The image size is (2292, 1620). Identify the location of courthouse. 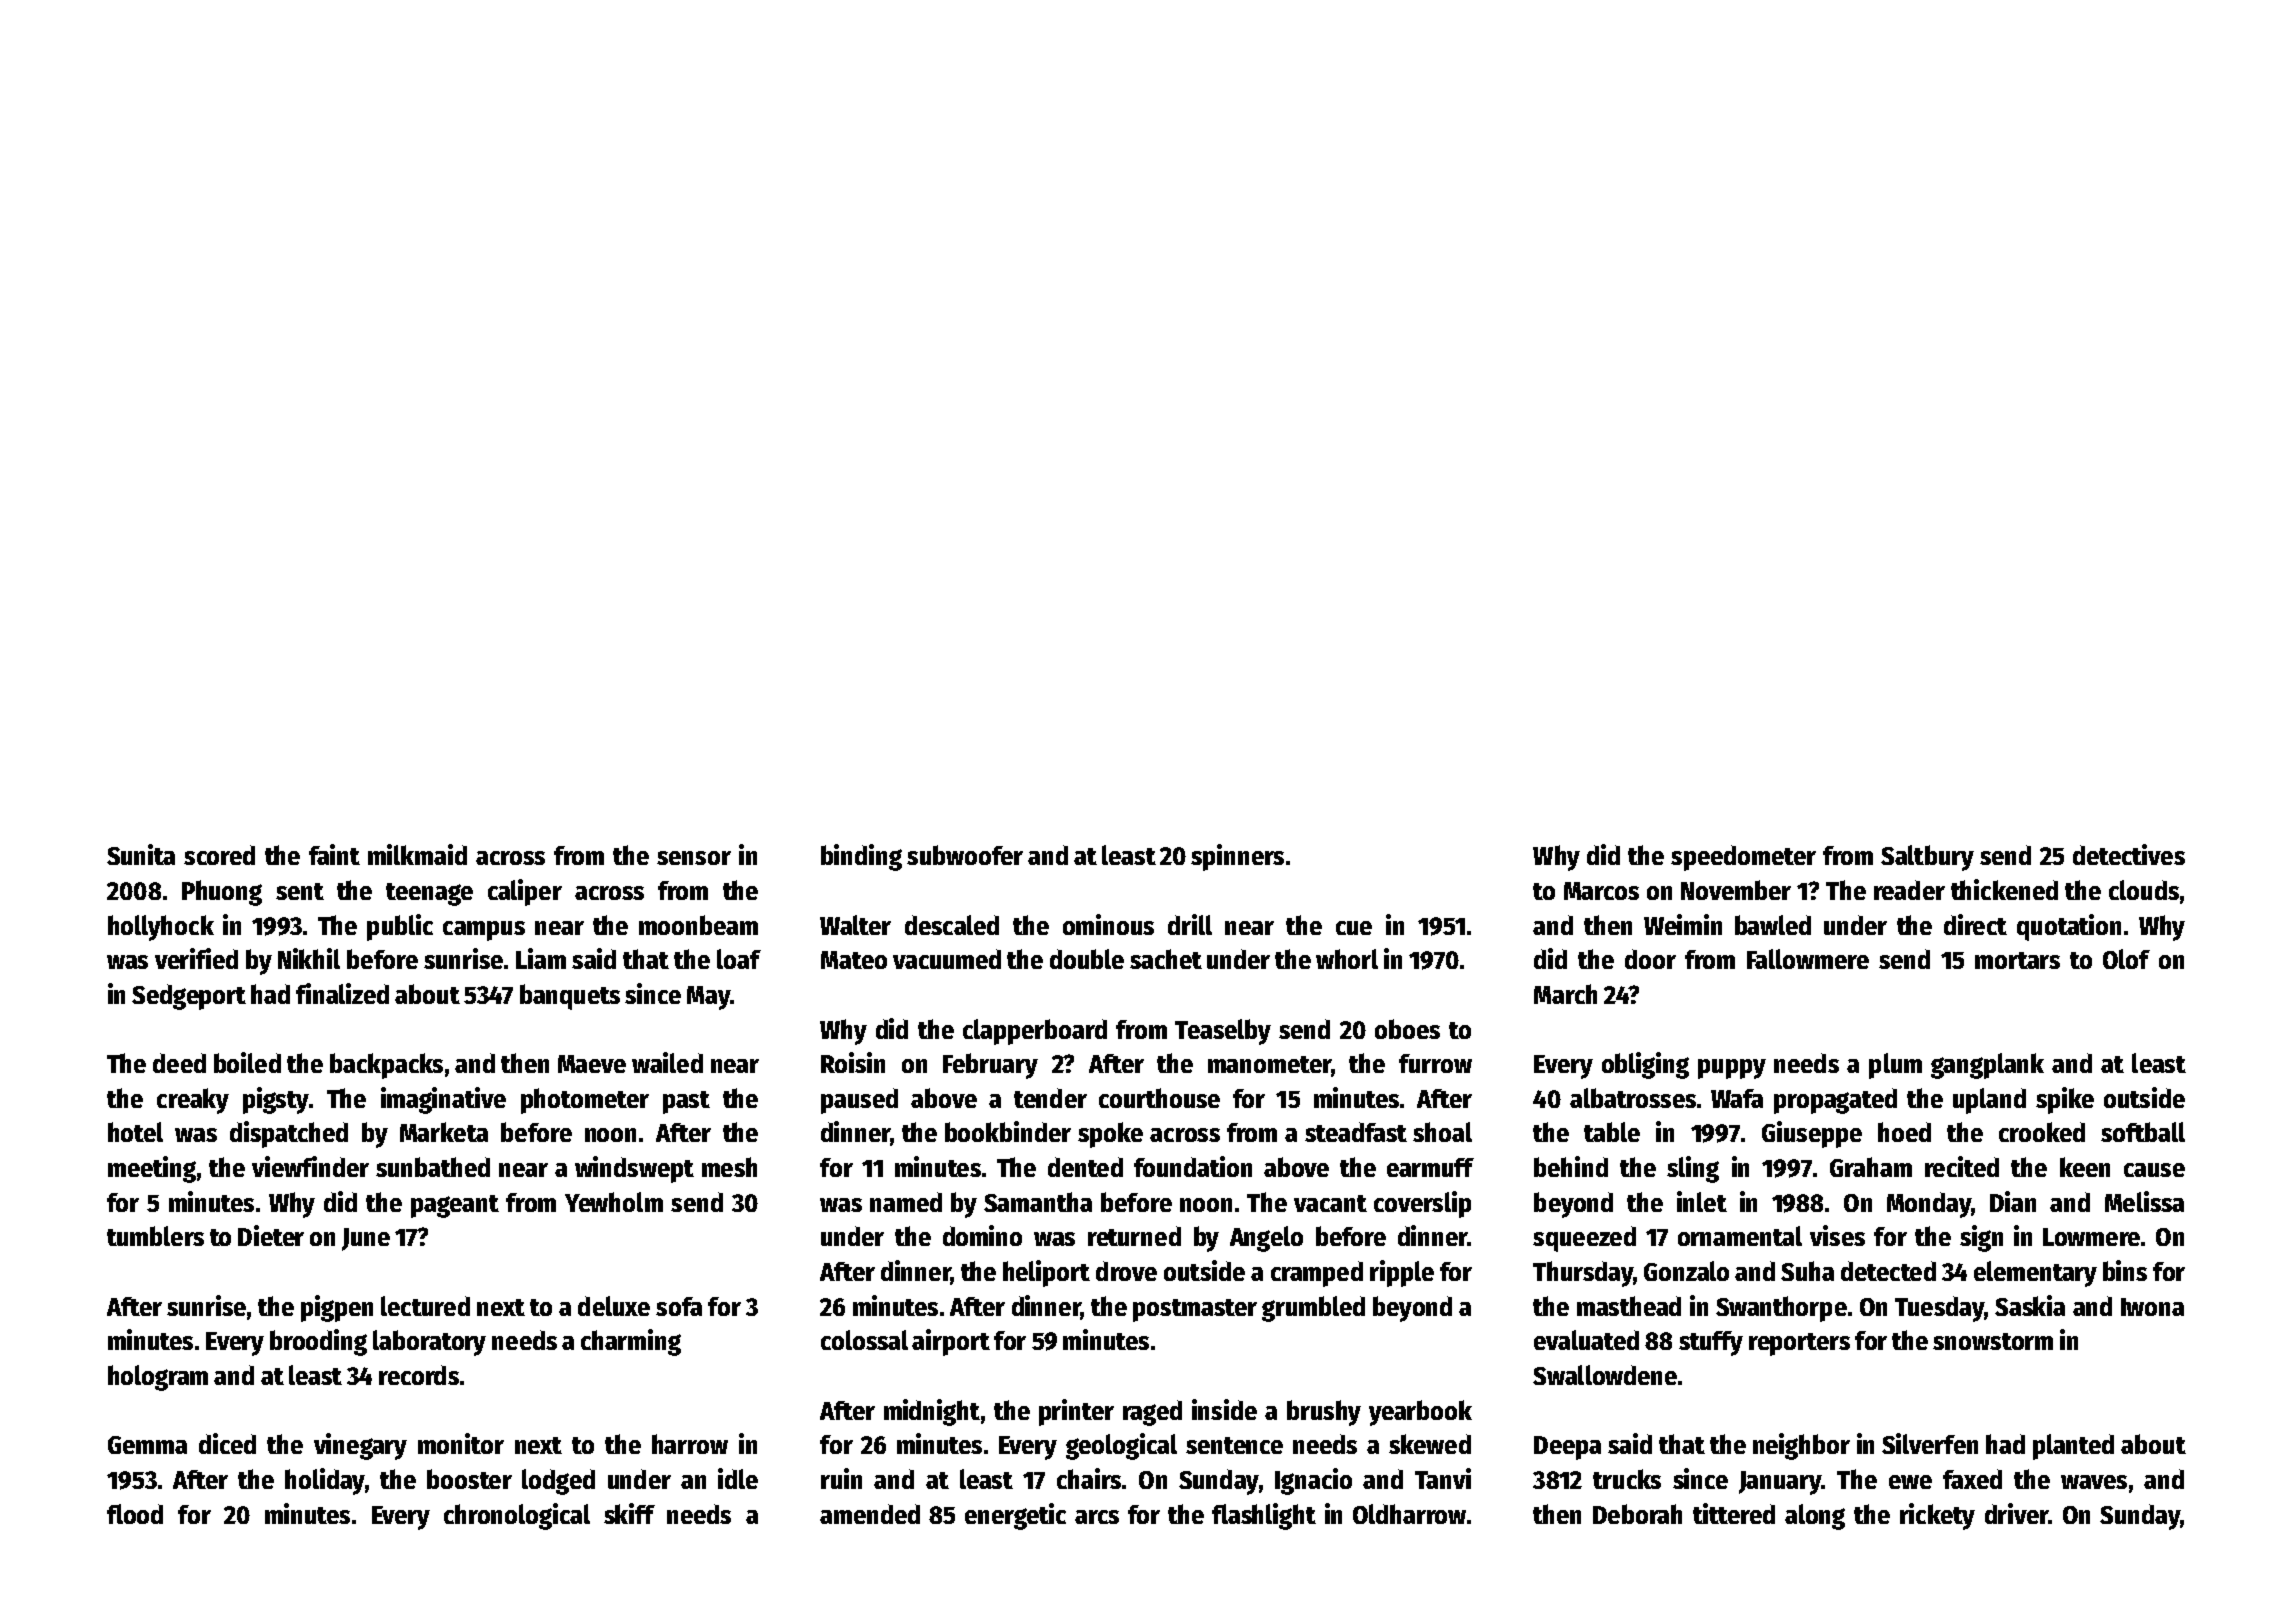
(1159, 1098).
